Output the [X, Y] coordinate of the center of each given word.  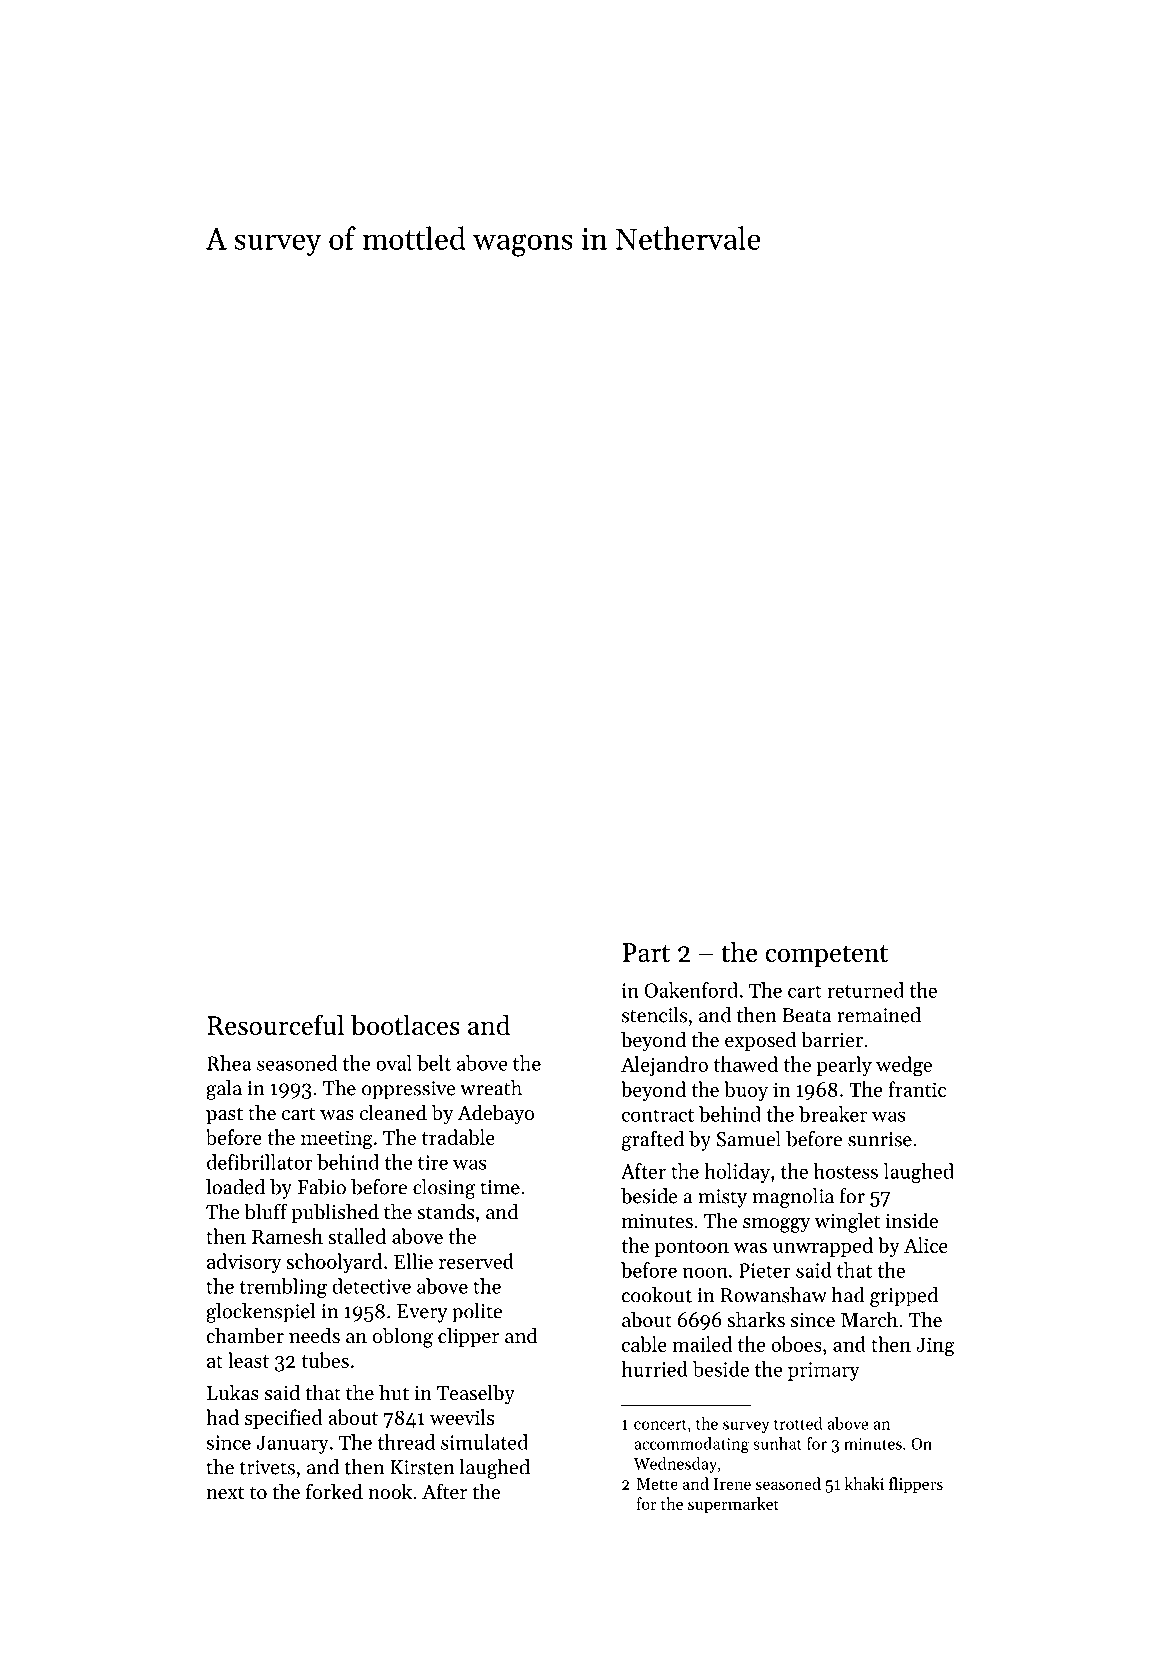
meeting [337, 1140]
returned [865, 990]
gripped [904, 1297]
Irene [732, 1484]
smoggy [777, 1225]
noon [705, 1272]
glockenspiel [260, 1313]
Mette [657, 1484]
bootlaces [405, 1024]
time [500, 1187]
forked [334, 1491]
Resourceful [275, 1024]
